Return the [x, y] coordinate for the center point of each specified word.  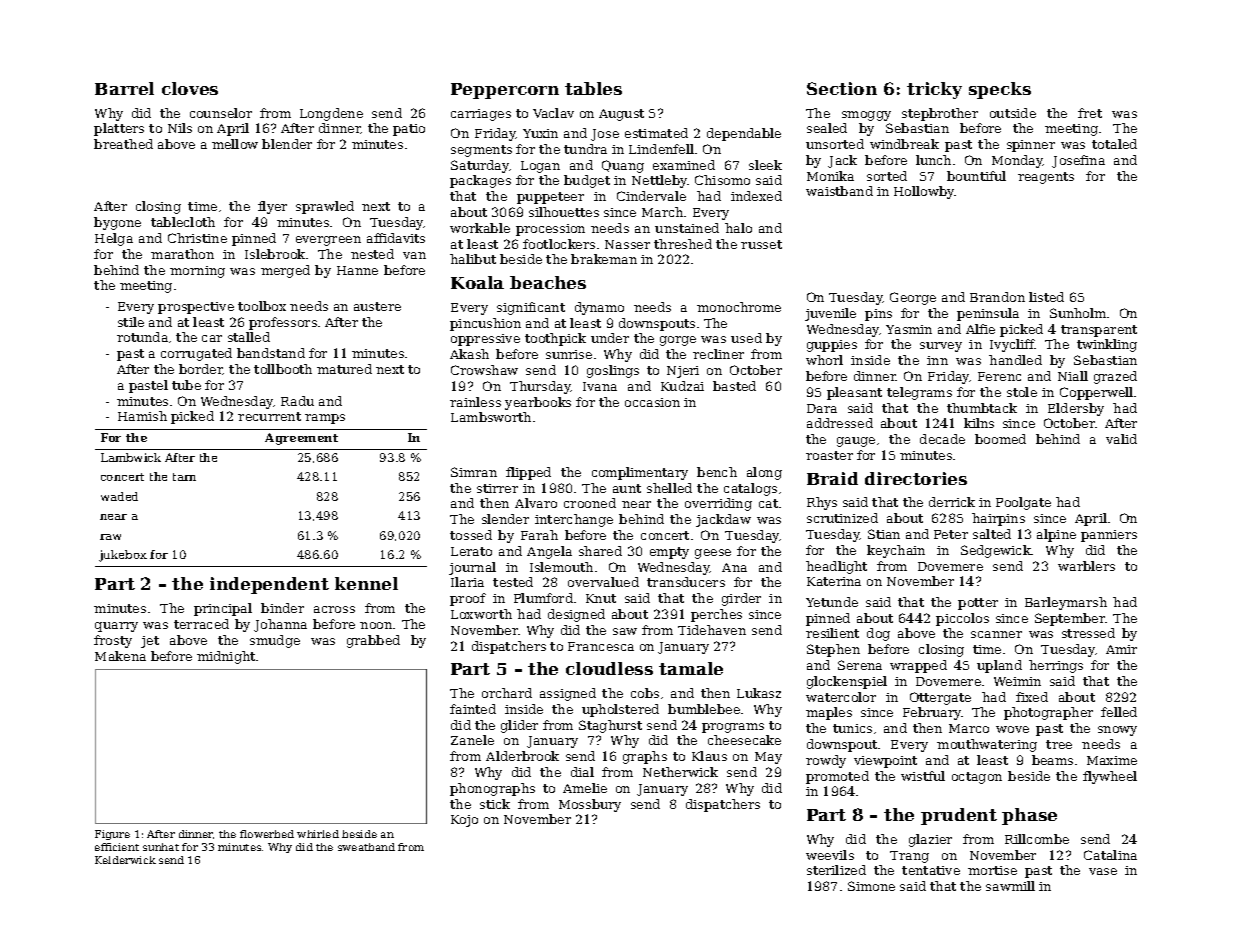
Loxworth [481, 614]
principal [223, 609]
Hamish [142, 416]
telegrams [919, 393]
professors [283, 323]
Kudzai [682, 386]
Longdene [331, 114]
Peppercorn [505, 91]
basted [734, 386]
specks [1000, 90]
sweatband [366, 847]
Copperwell [1096, 393]
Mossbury [590, 805]
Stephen [833, 650]
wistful [923, 776]
